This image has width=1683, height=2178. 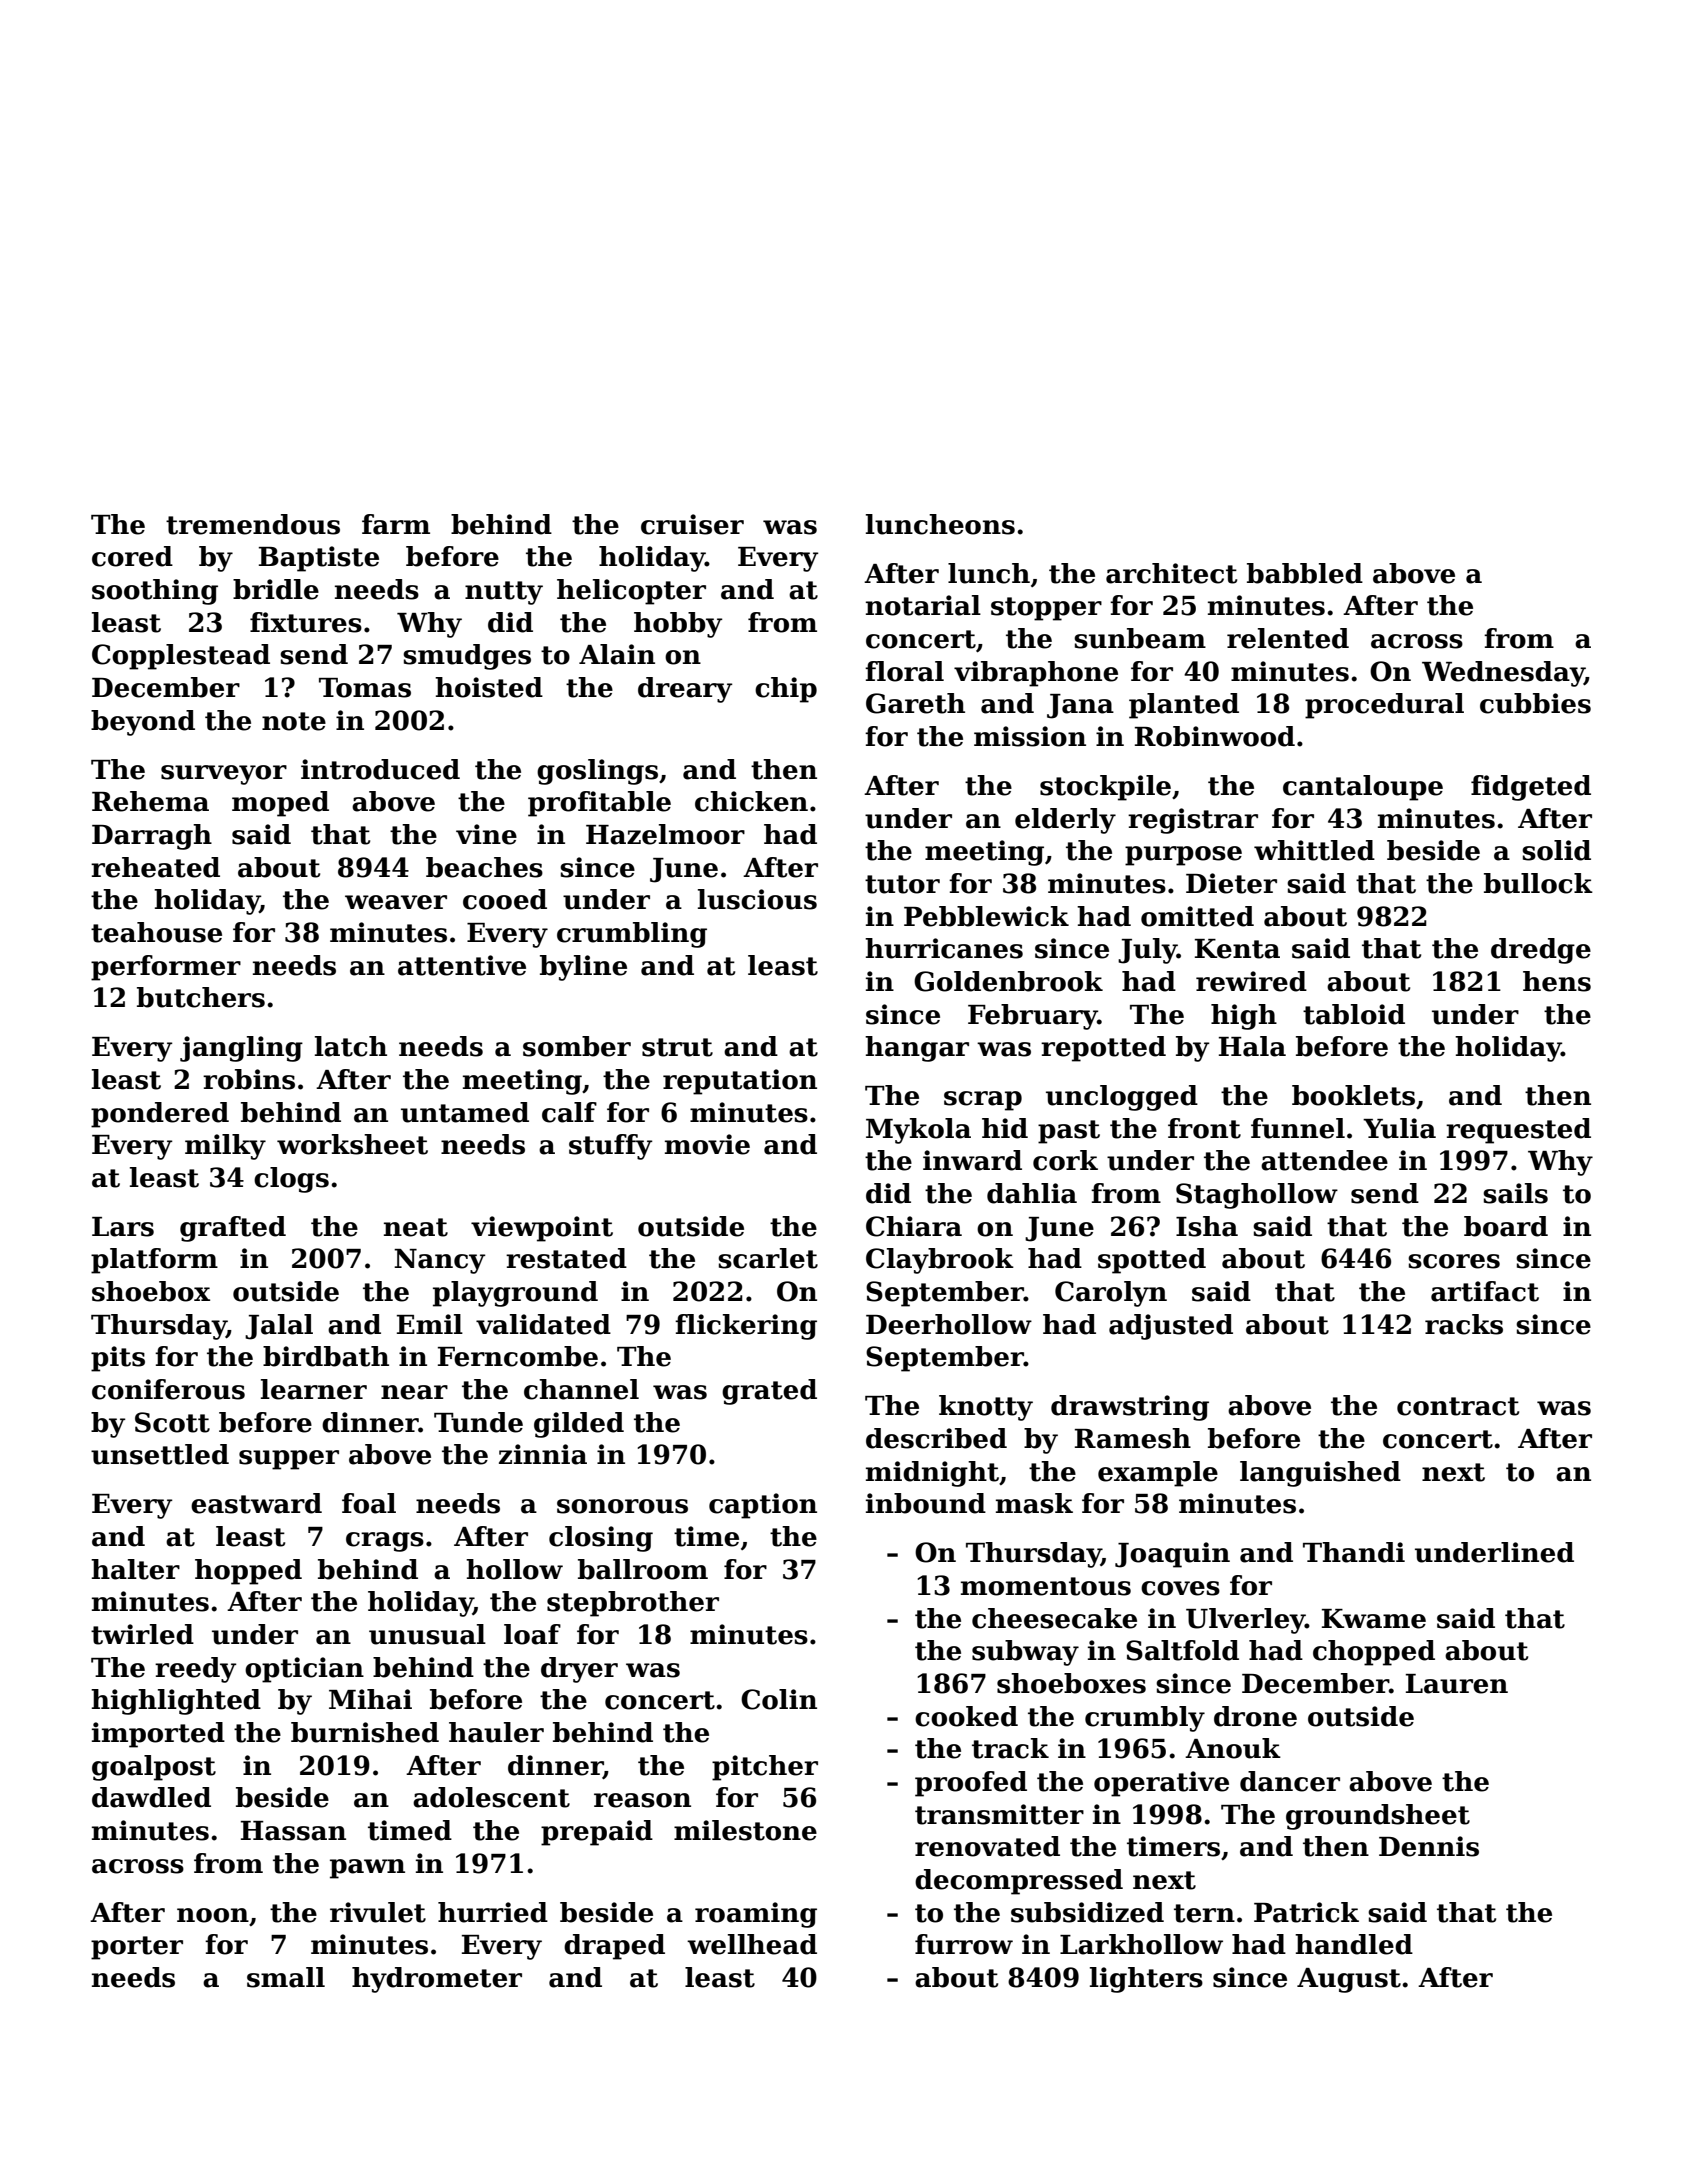 What do you see at coordinates (172, 1422) in the image?
I see `Scott` at bounding box center [172, 1422].
